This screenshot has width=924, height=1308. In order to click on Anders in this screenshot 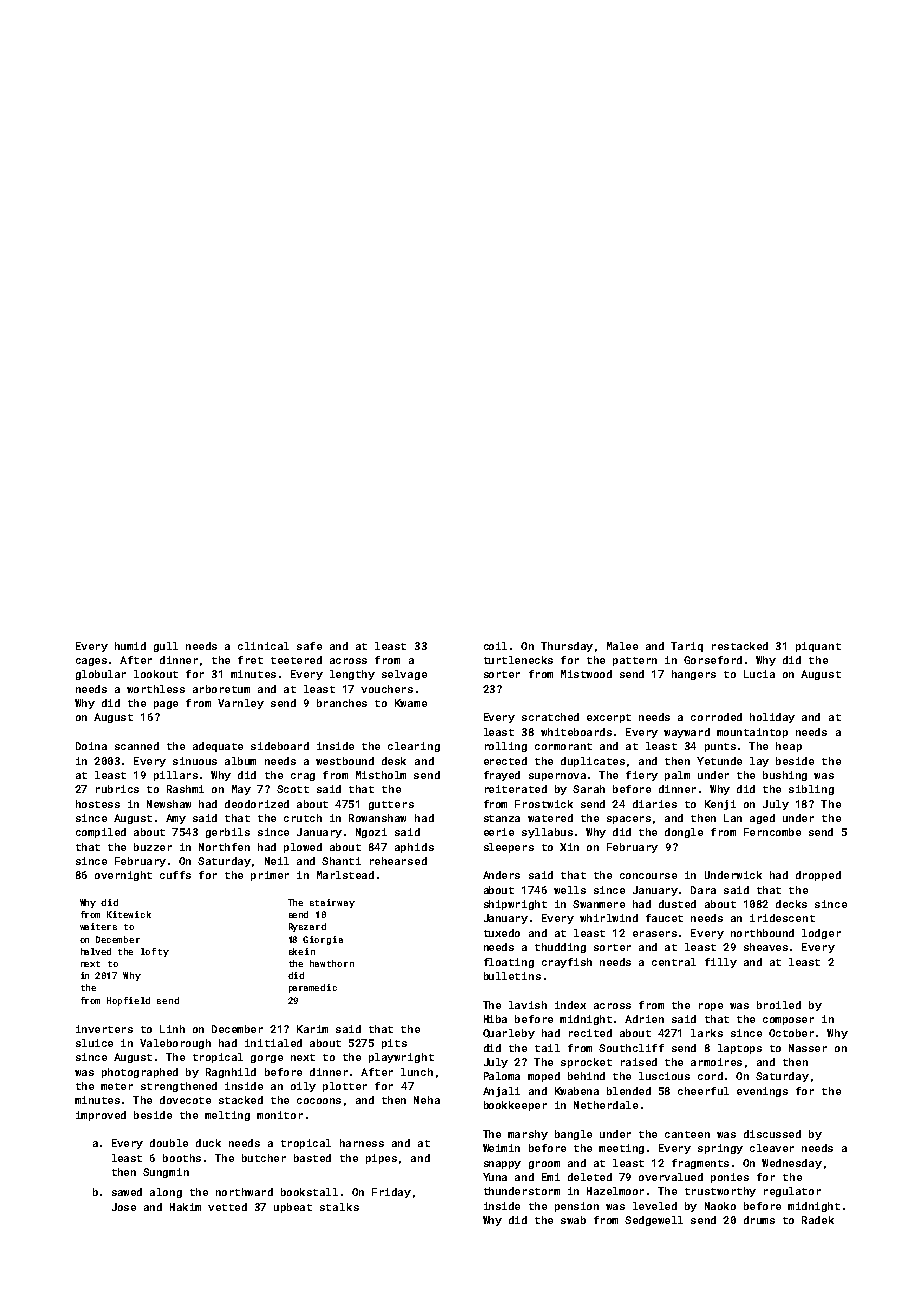, I will do `click(501, 875)`.
